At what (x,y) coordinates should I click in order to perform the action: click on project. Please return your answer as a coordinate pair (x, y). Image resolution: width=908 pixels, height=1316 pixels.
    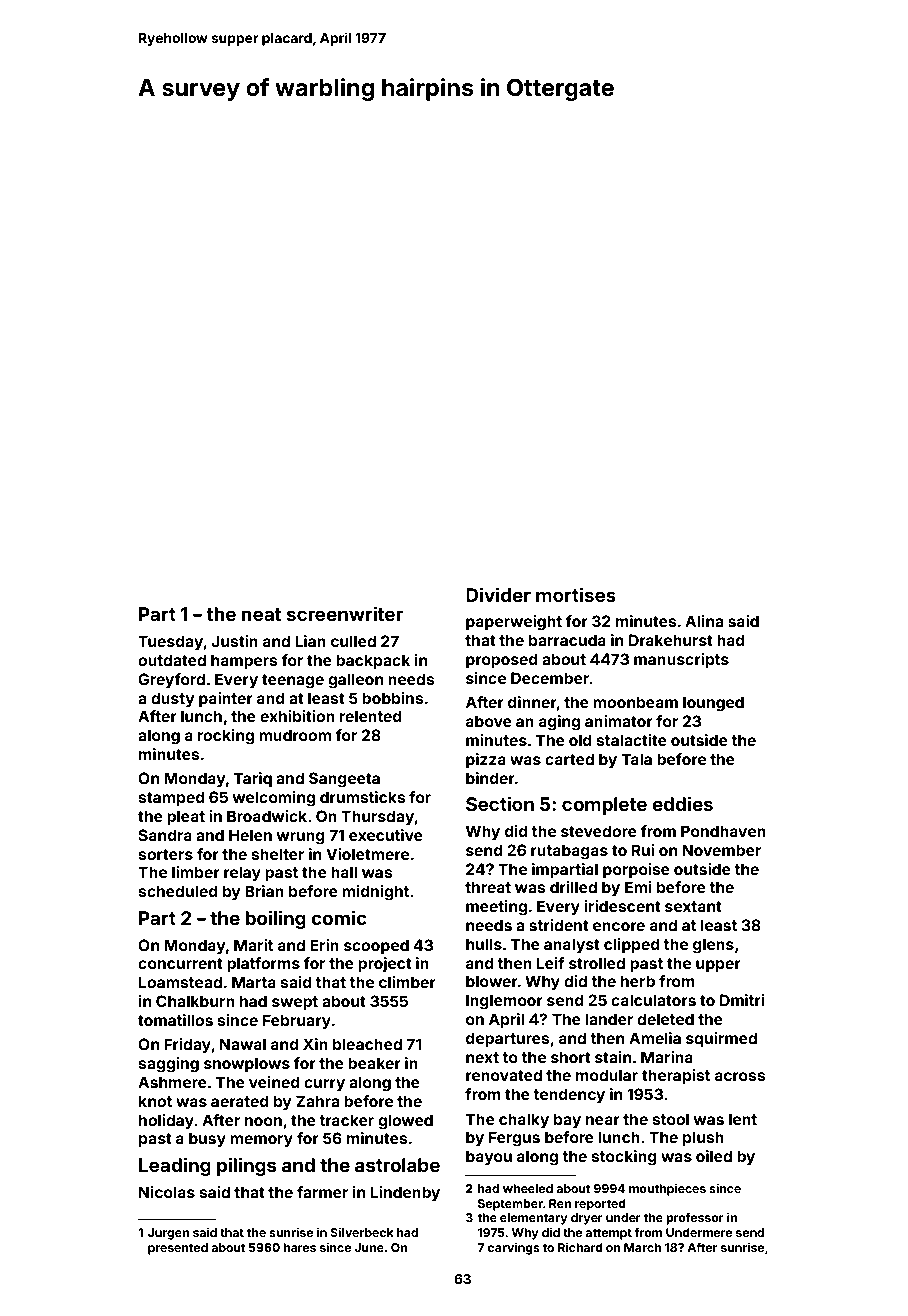
    Looking at the image, I should click on (385, 964).
